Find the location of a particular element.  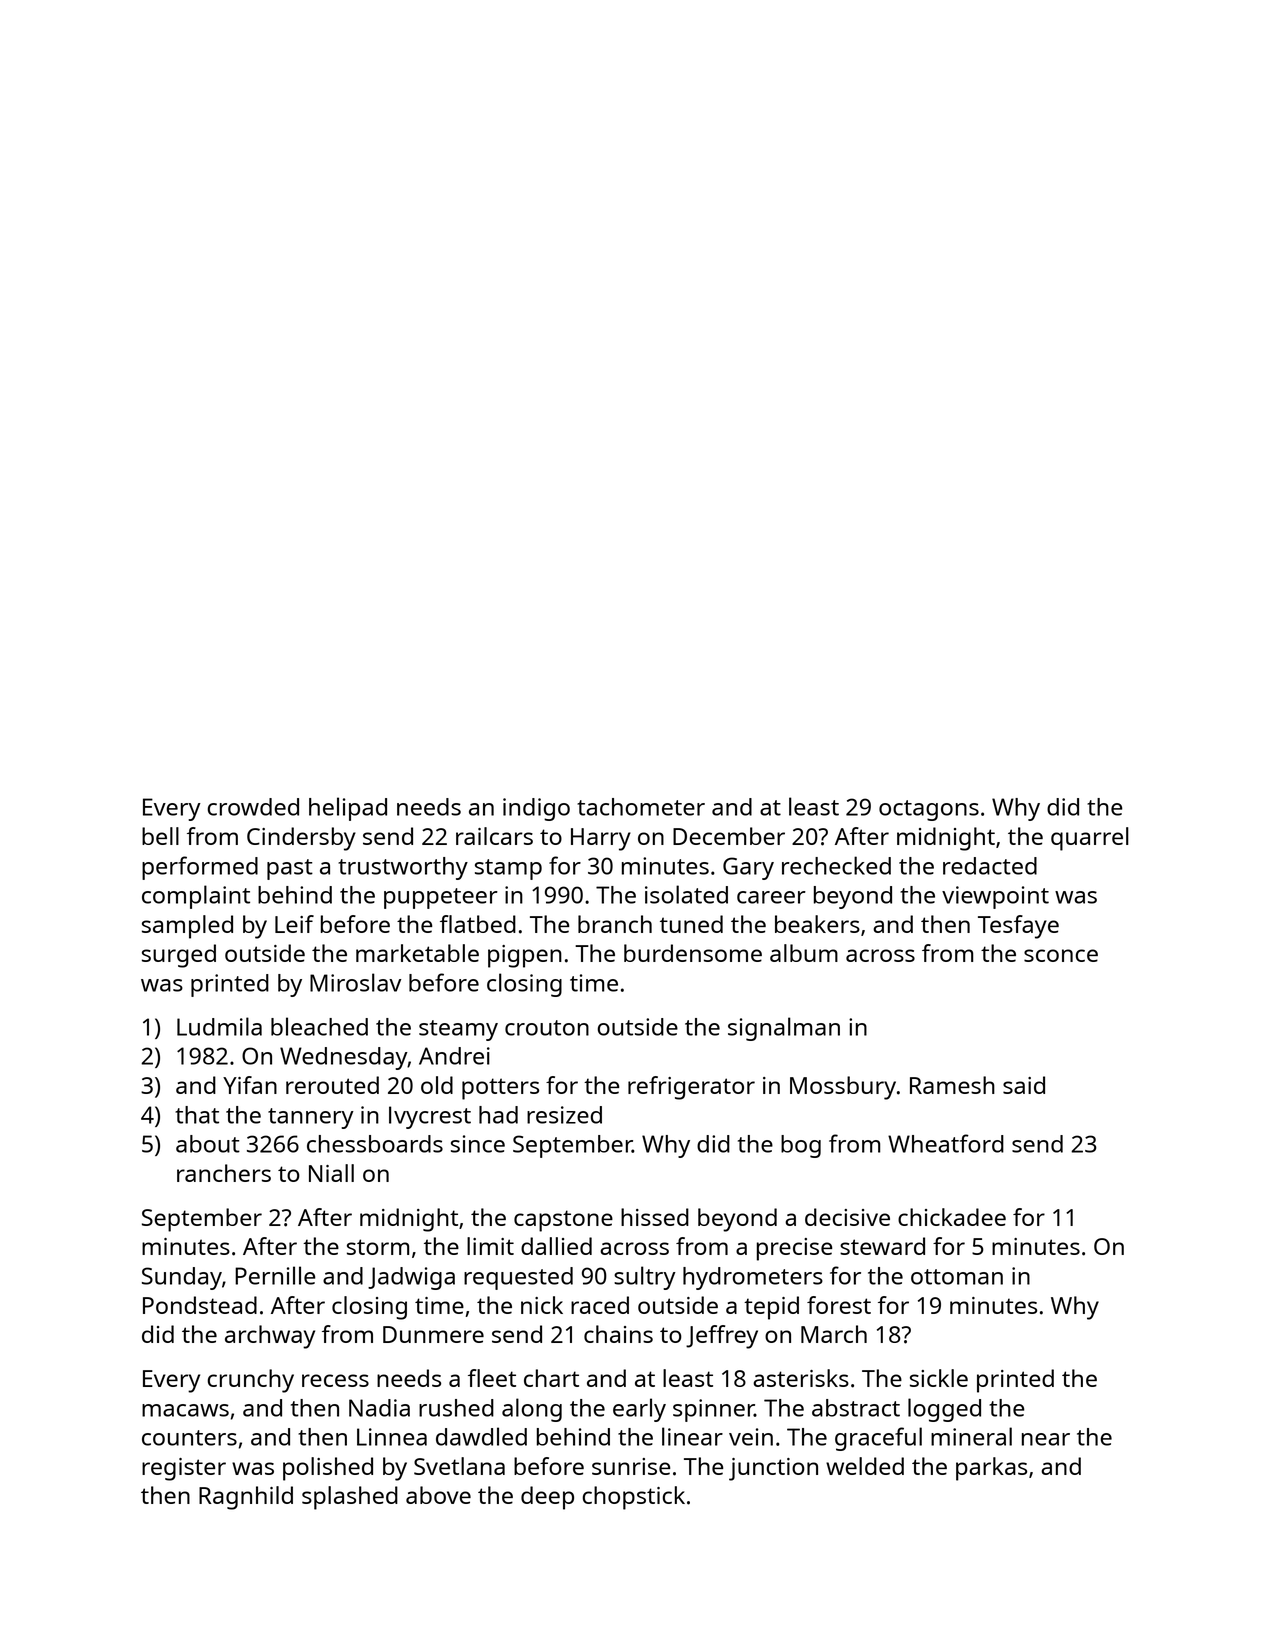

Jadwiga is located at coordinates (411, 1278).
